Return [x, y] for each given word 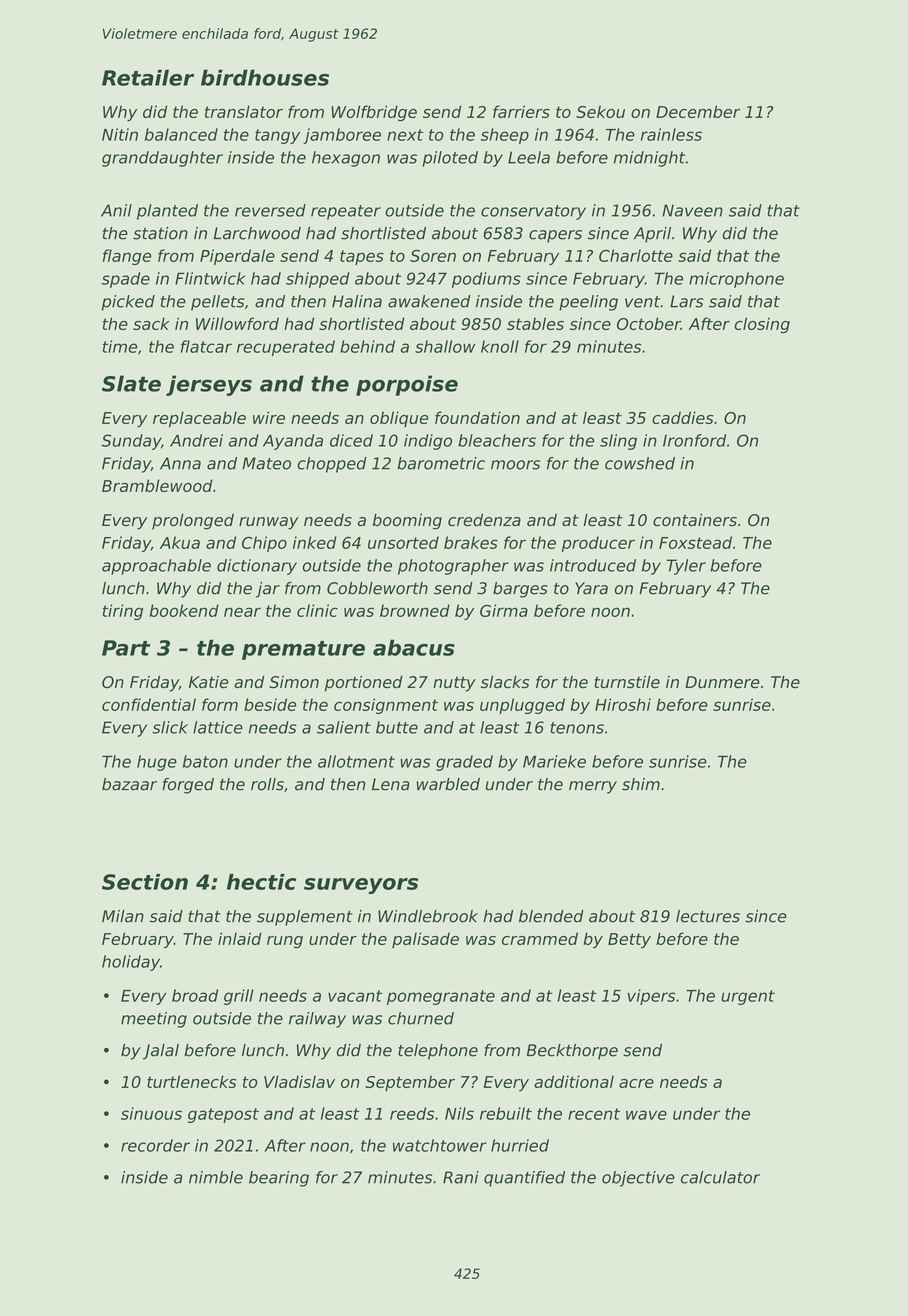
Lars [687, 301]
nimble [216, 1177]
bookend [184, 610]
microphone [736, 280]
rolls [267, 784]
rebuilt [506, 1113]
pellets [218, 303]
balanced [181, 134]
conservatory [533, 212]
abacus [414, 647]
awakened [429, 301]
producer [598, 544]
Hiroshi [623, 704]
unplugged [522, 706]
